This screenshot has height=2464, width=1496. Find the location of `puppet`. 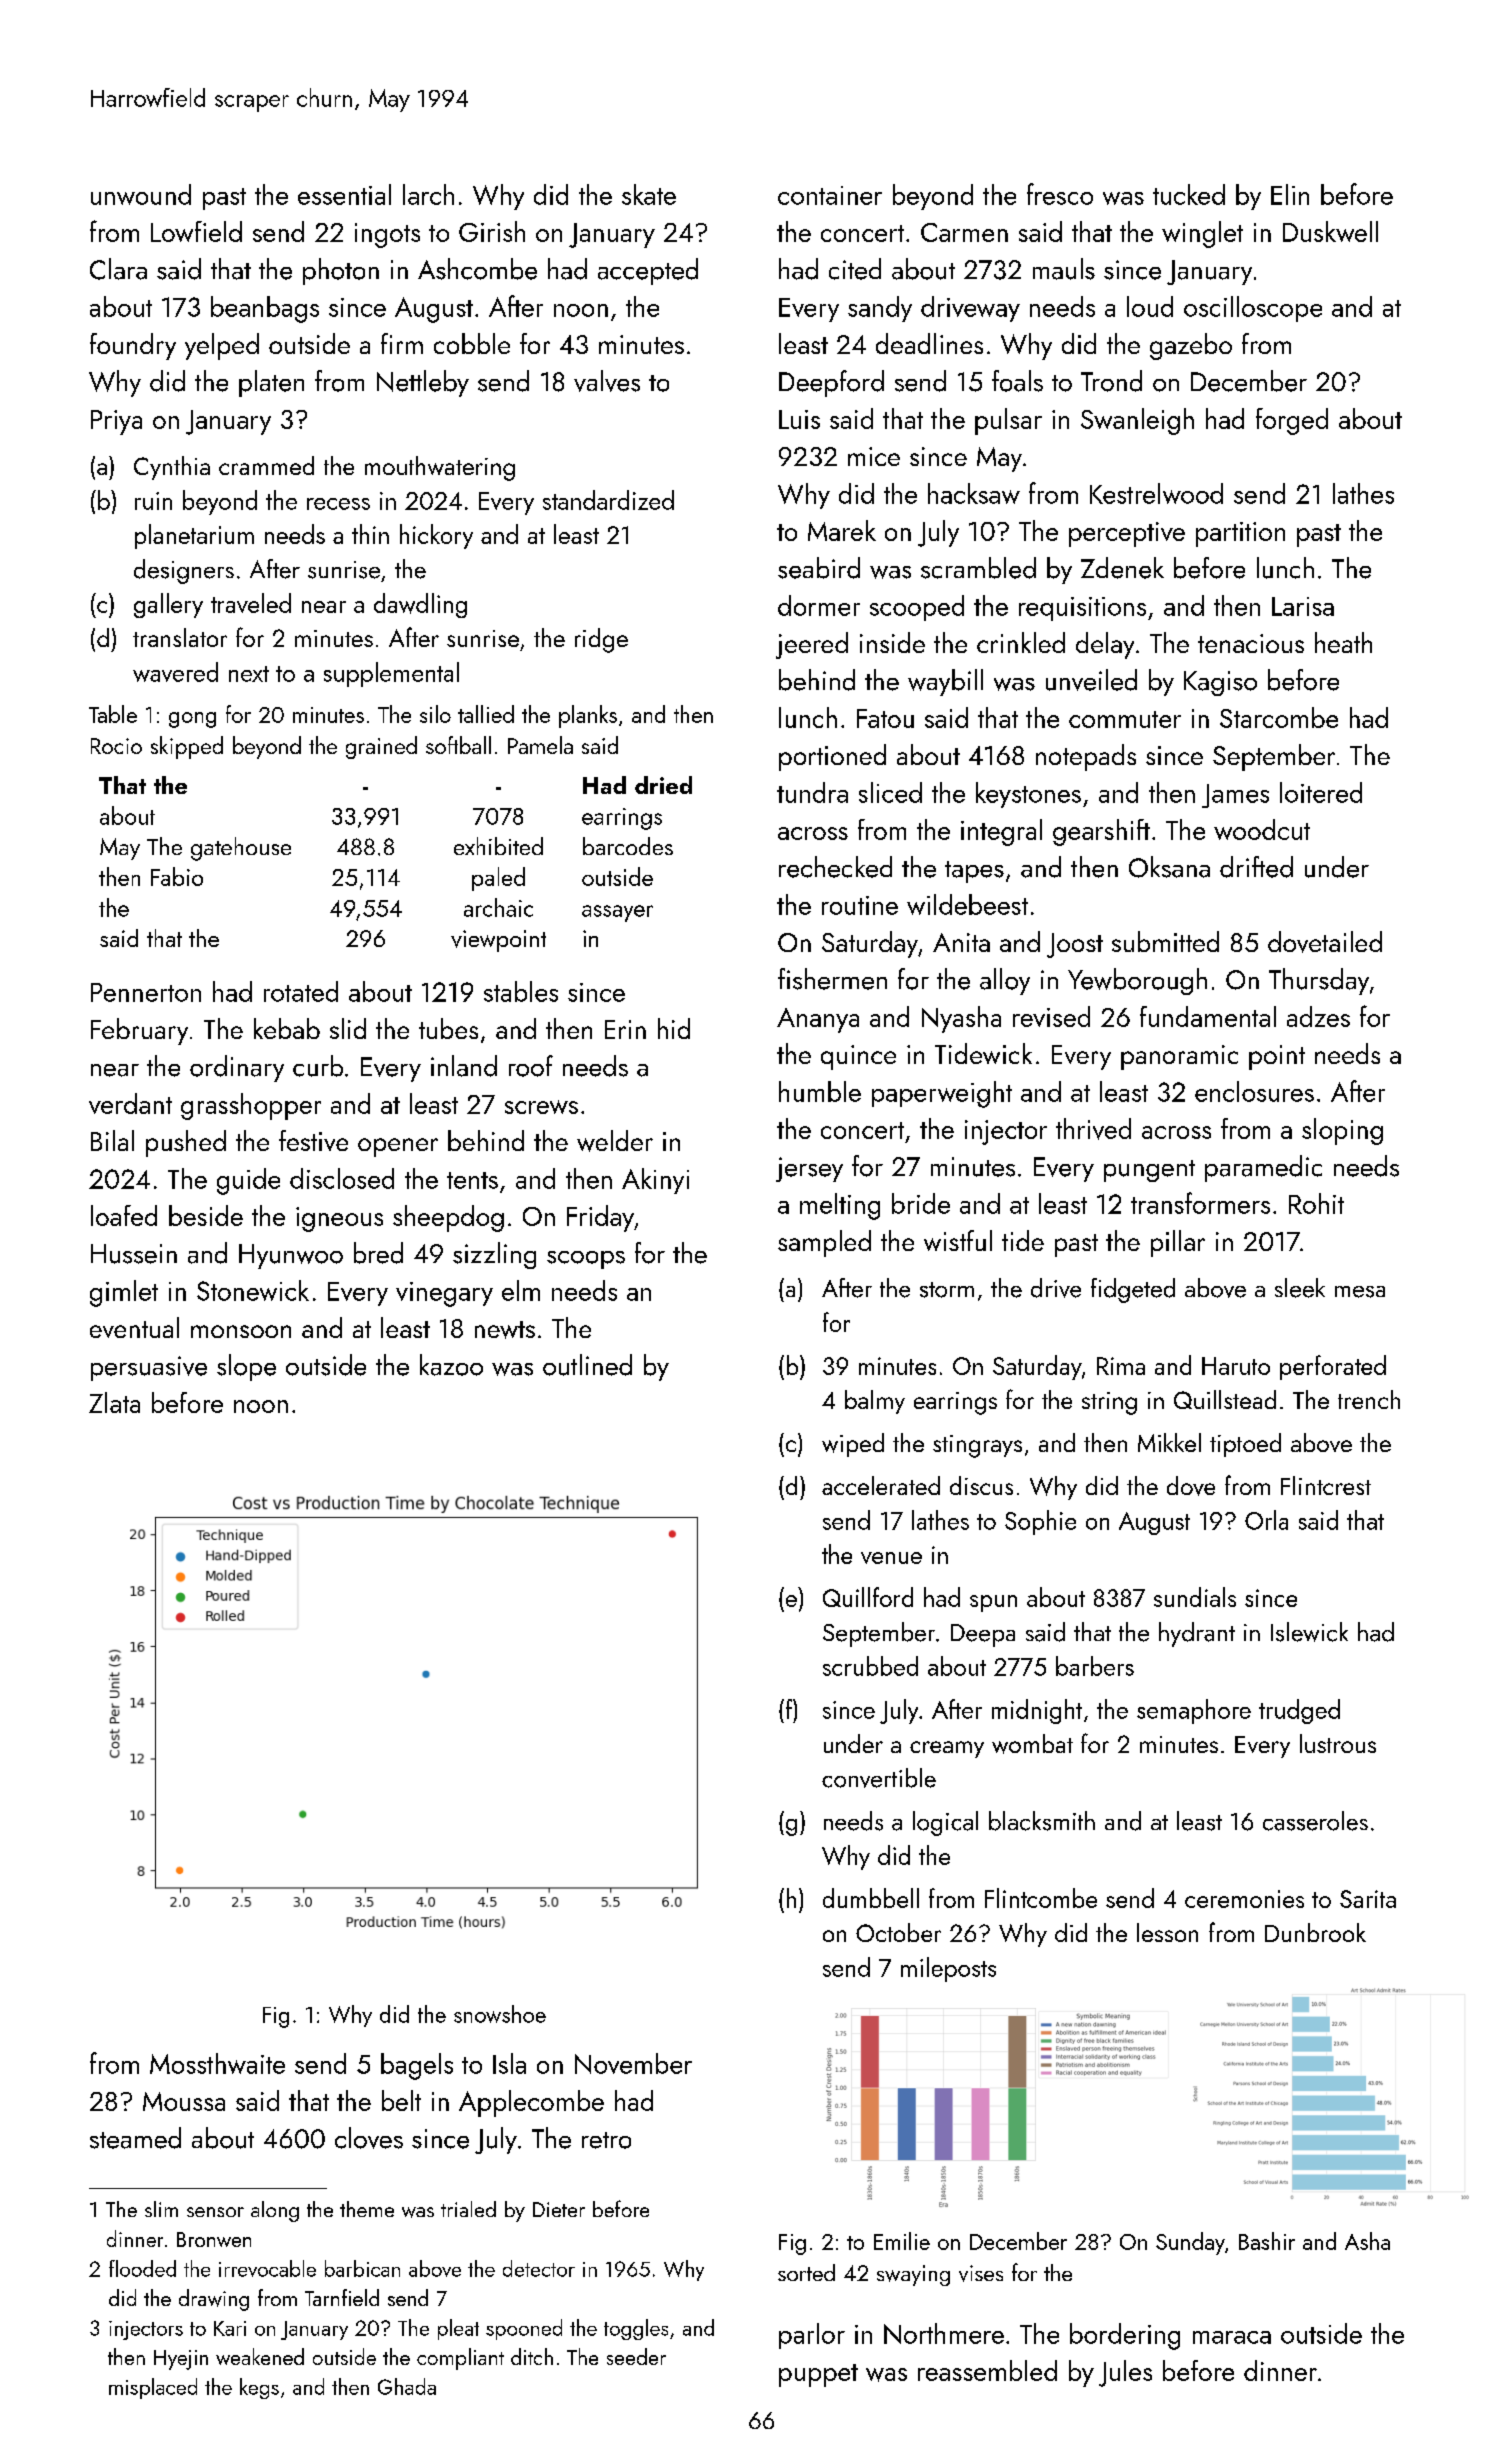

puppet is located at coordinates (818, 2375).
